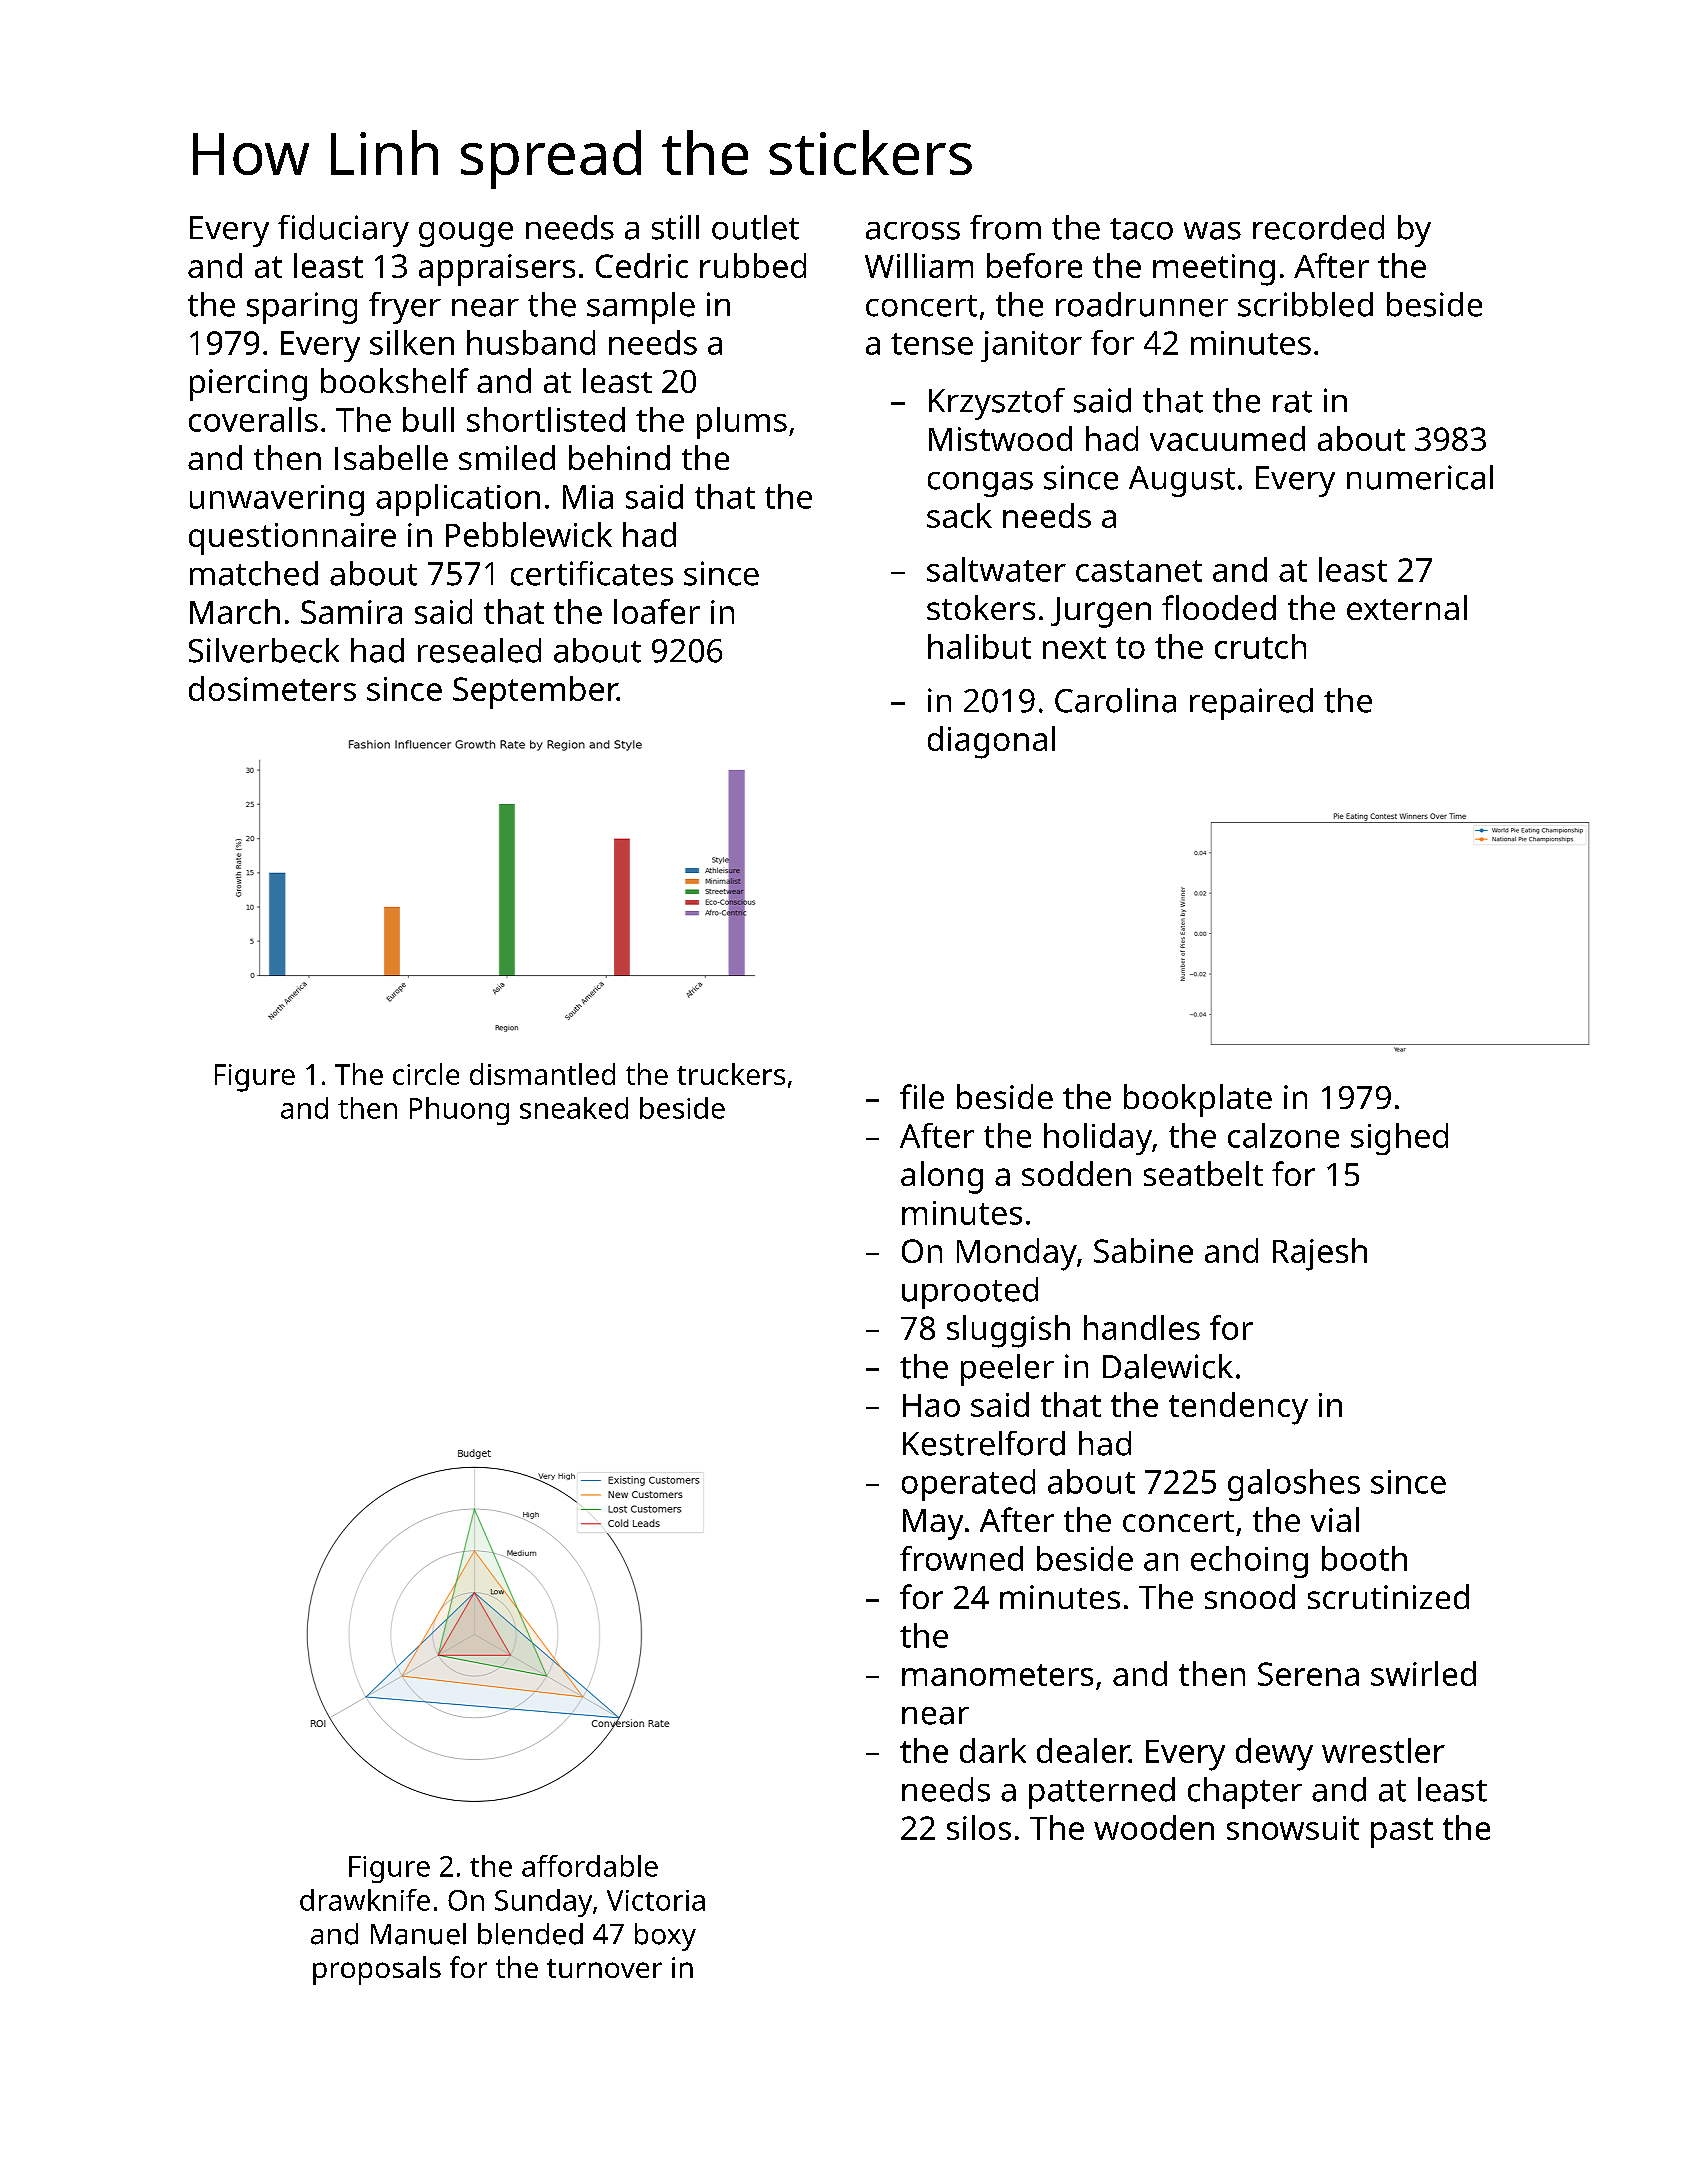 This screenshot has height=2178, width=1683. What do you see at coordinates (542, 1074) in the screenshot?
I see `dismantled` at bounding box center [542, 1074].
